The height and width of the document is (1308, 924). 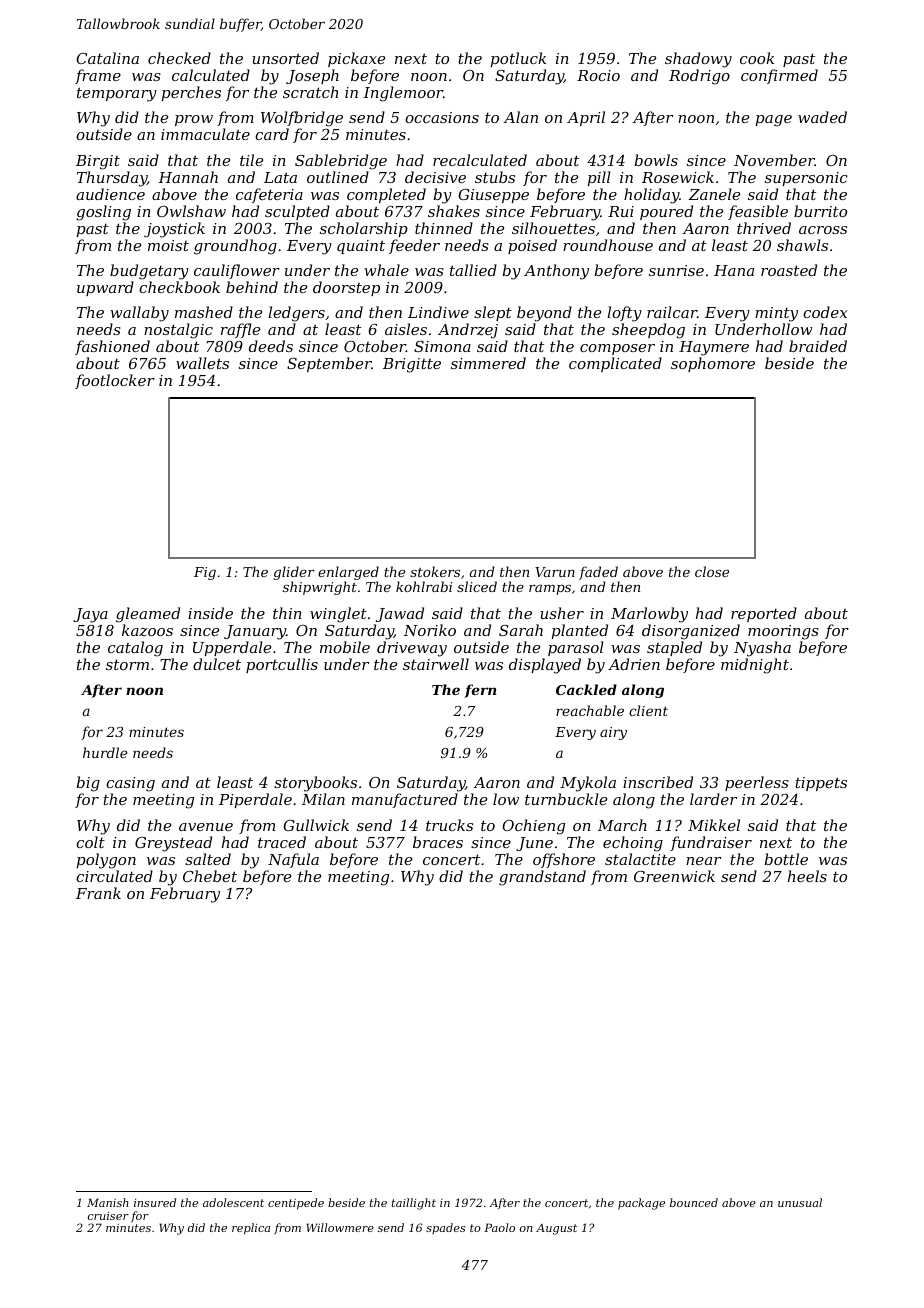 What do you see at coordinates (518, 59) in the document?
I see `potluck` at bounding box center [518, 59].
